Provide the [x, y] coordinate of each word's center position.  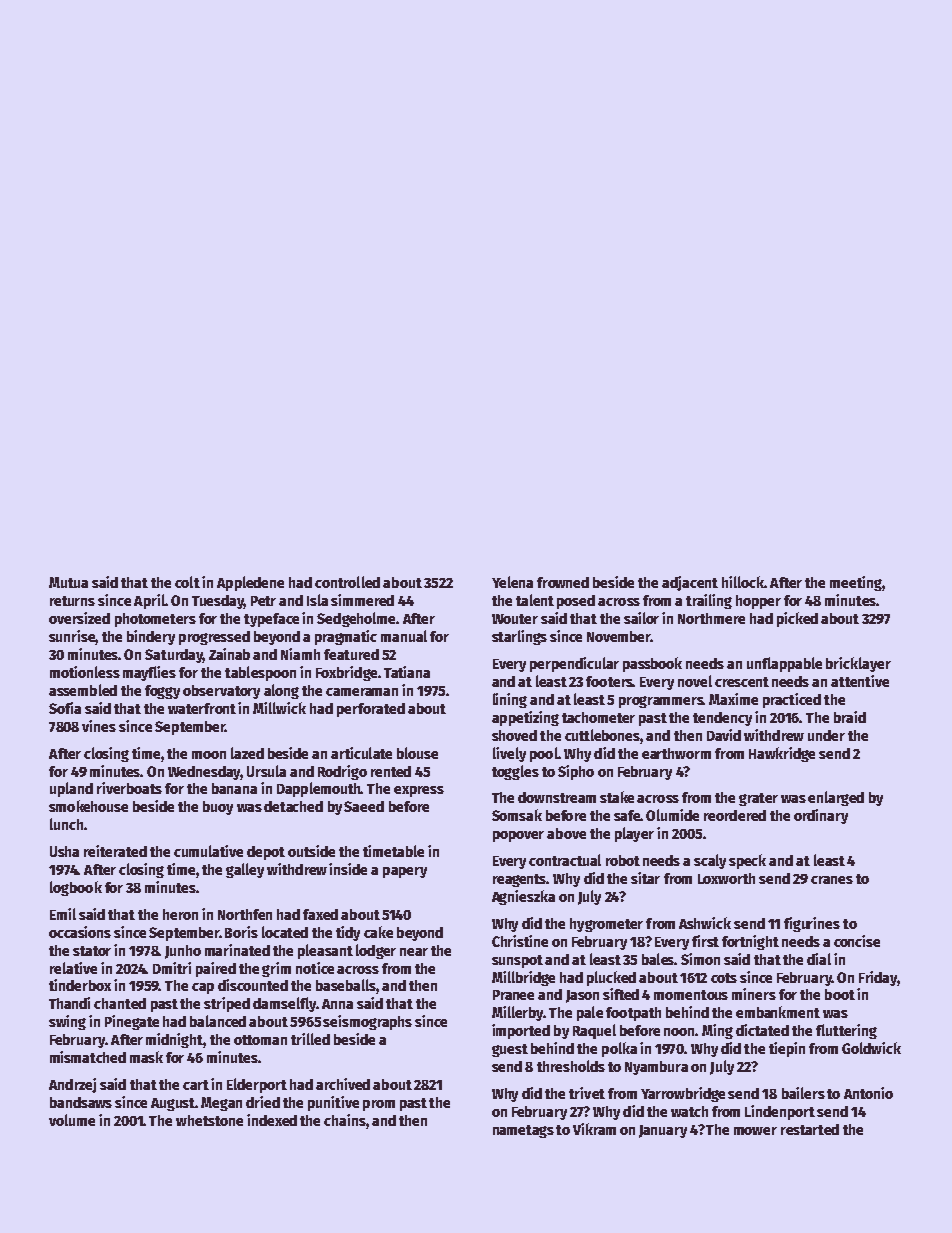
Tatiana [407, 672]
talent [535, 600]
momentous [691, 995]
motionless [85, 672]
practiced [792, 700]
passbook [652, 664]
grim [276, 969]
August [173, 1104]
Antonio [868, 1093]
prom [379, 1105]
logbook [76, 888]
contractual [565, 860]
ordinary [821, 816]
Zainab [229, 654]
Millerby [518, 1013]
